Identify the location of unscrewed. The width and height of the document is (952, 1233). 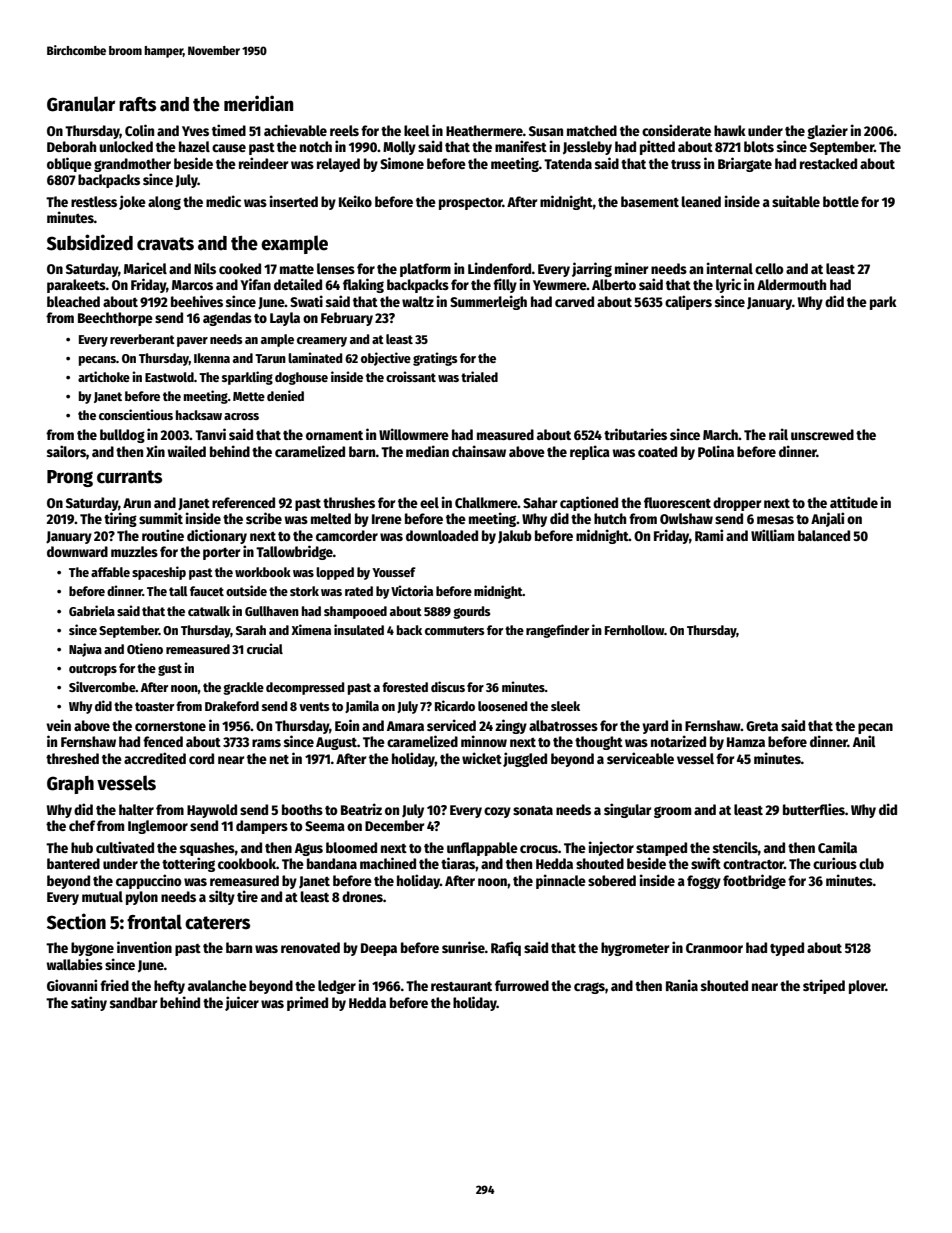
(822, 434).
